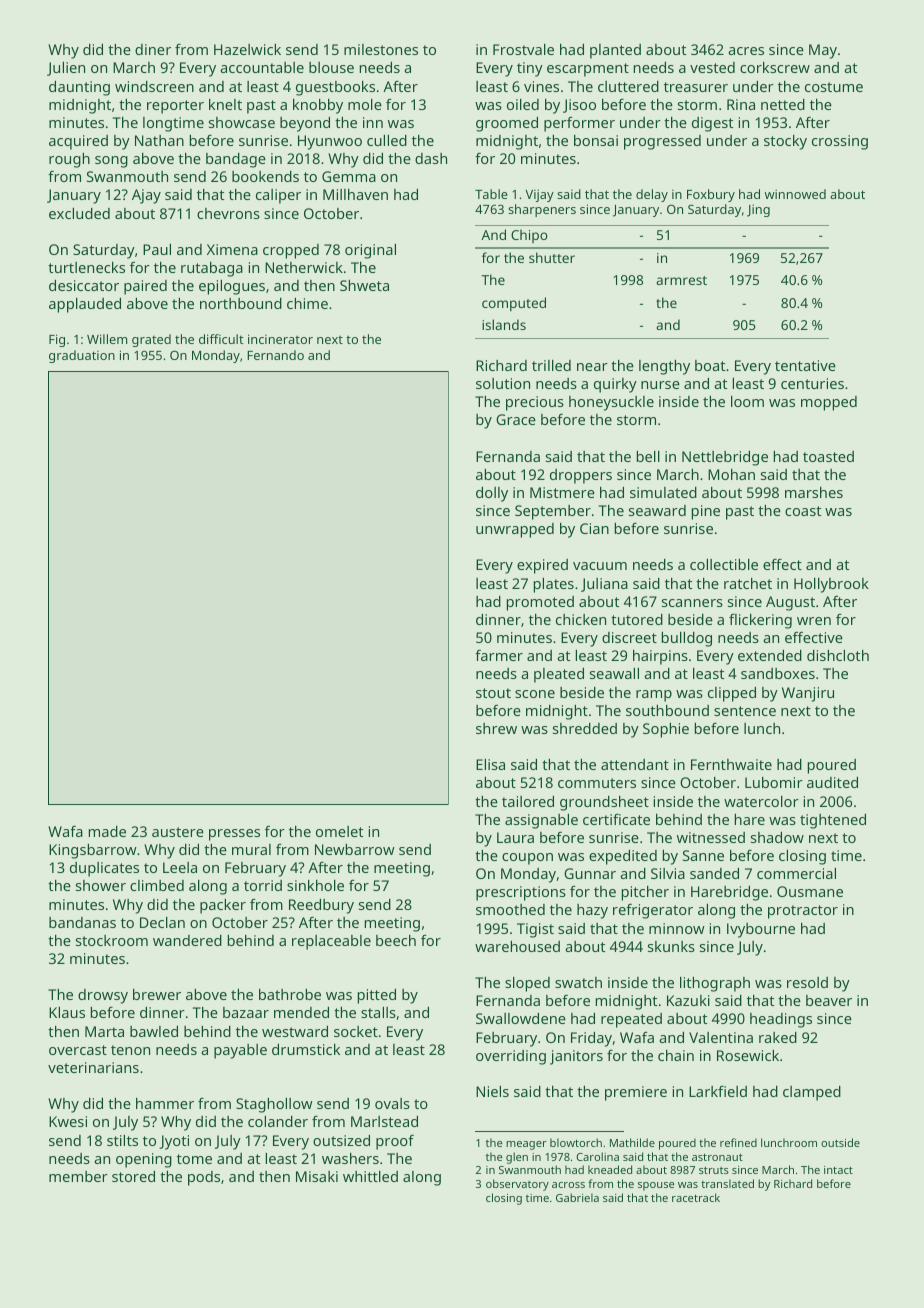 This screenshot has width=924, height=1308. I want to click on outside, so click(840, 1142).
